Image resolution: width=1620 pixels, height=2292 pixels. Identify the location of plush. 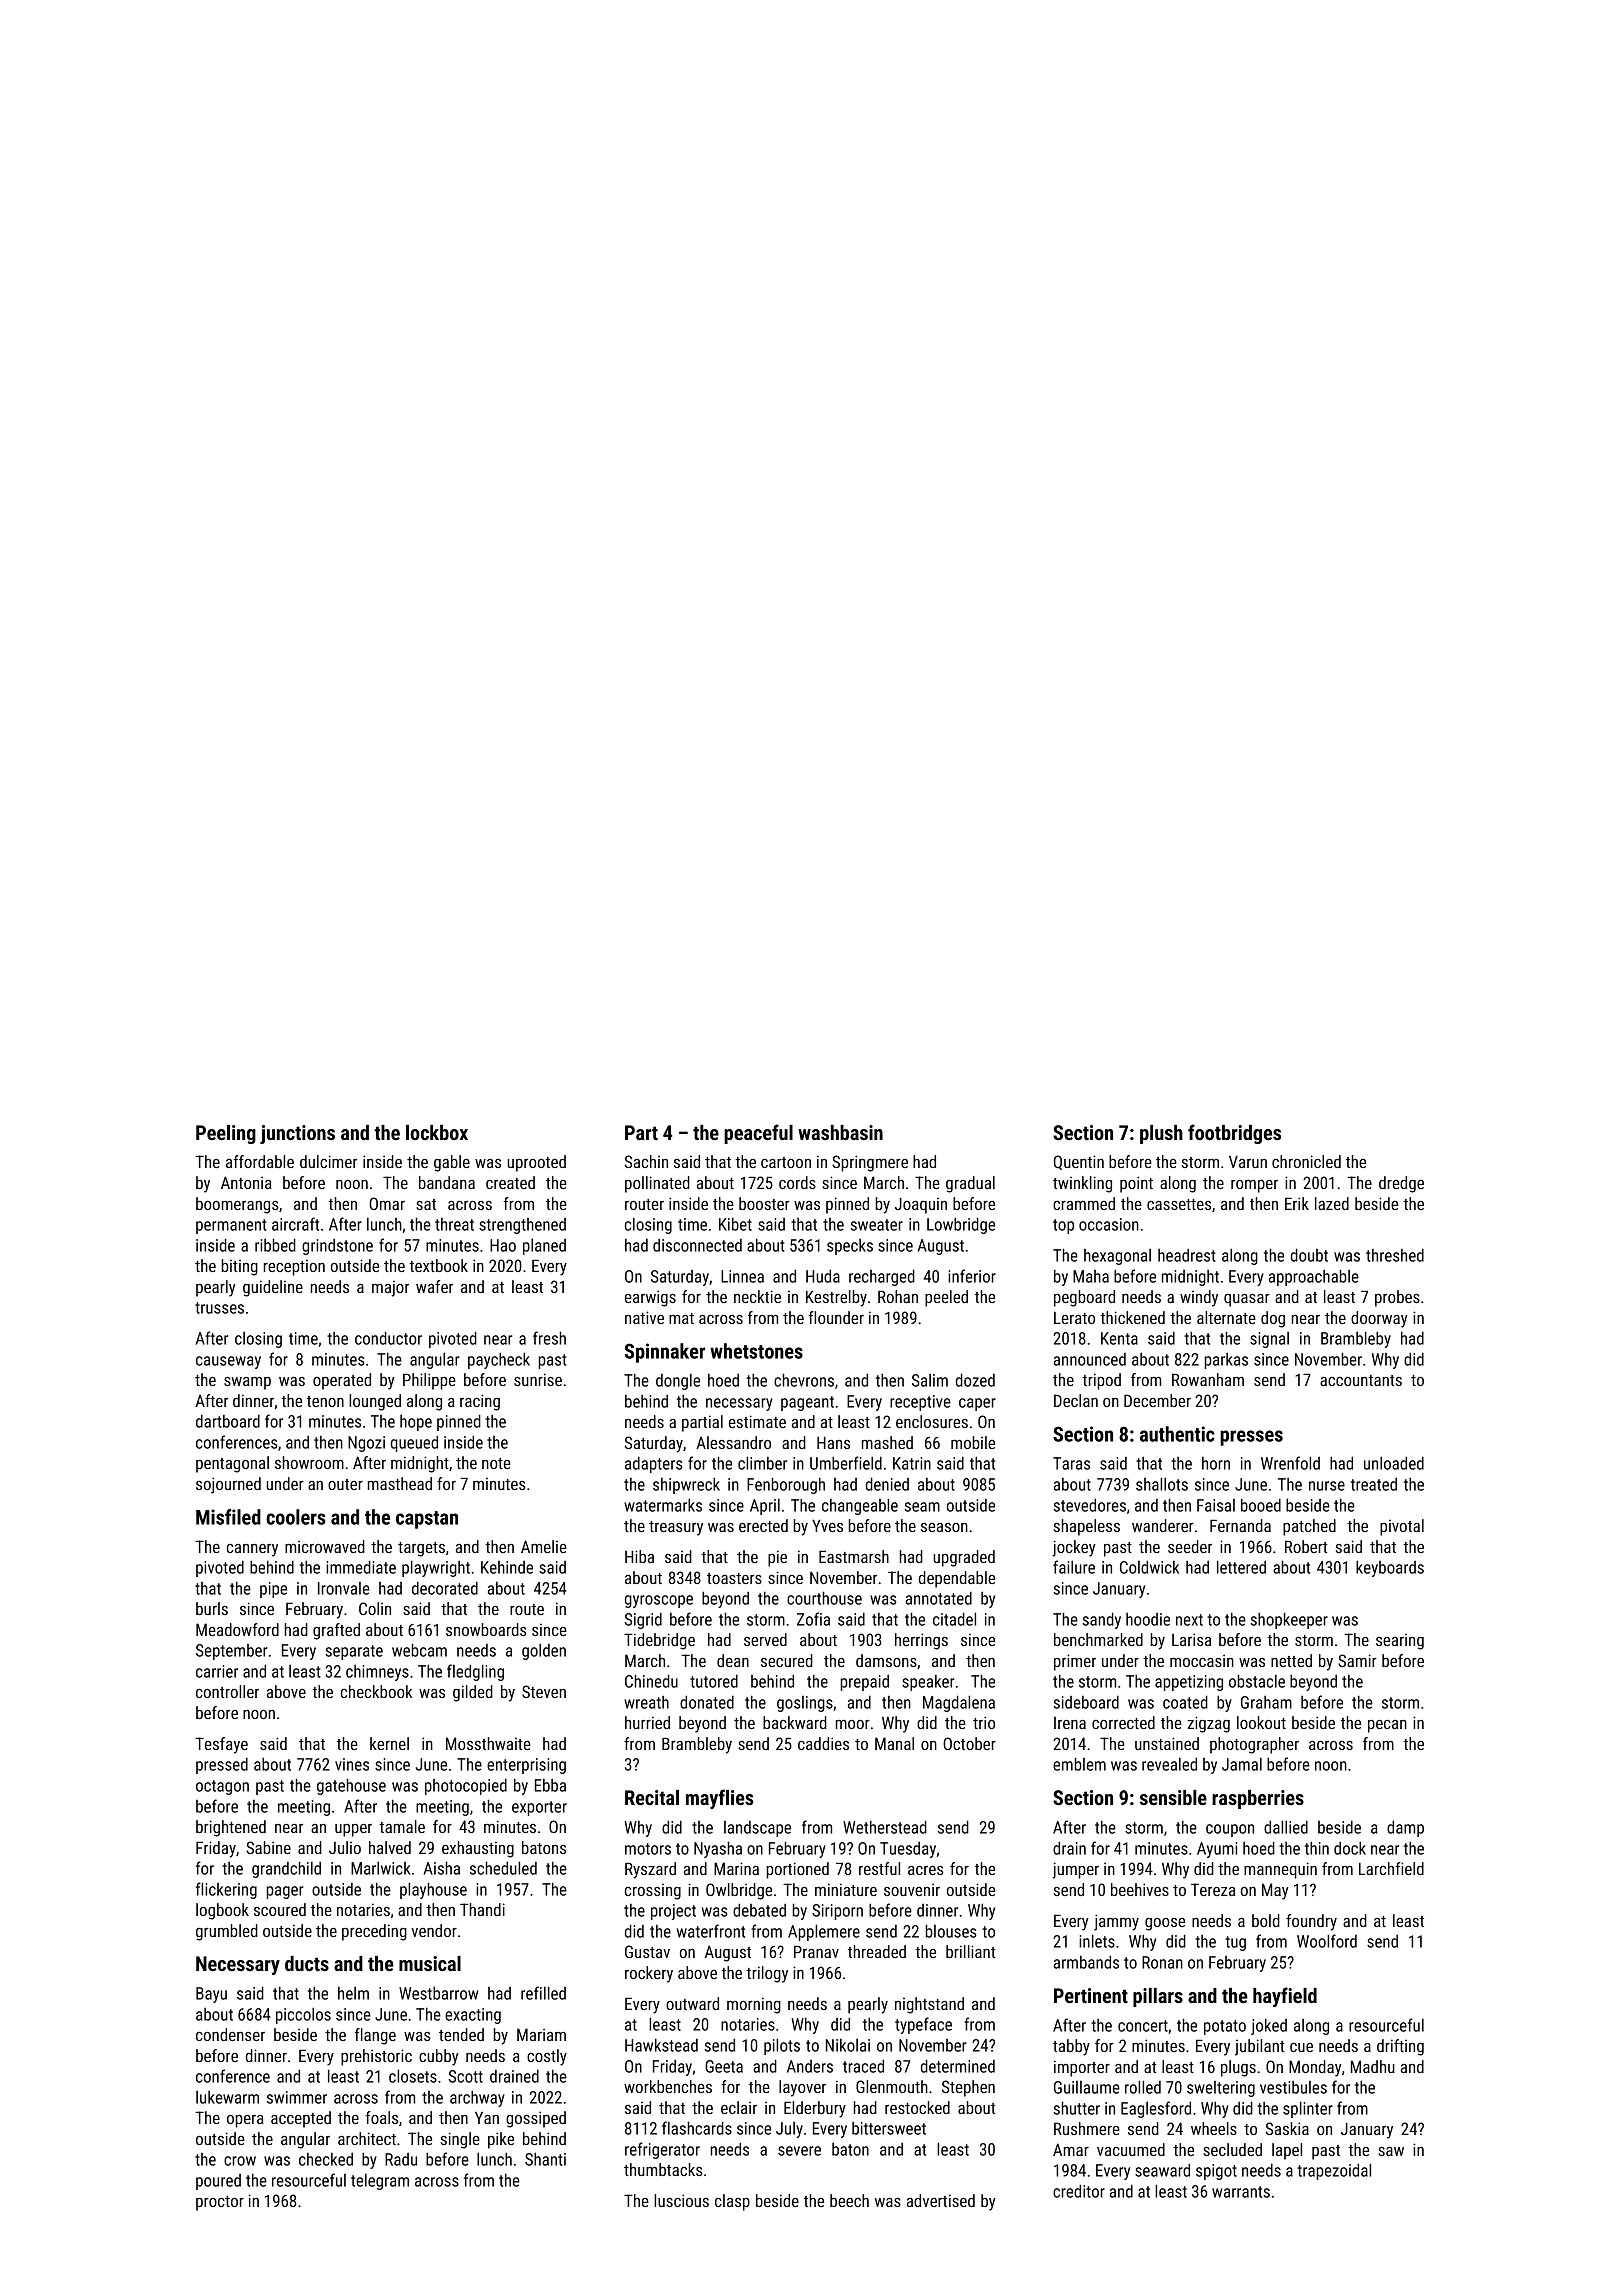
(1161, 1134).
